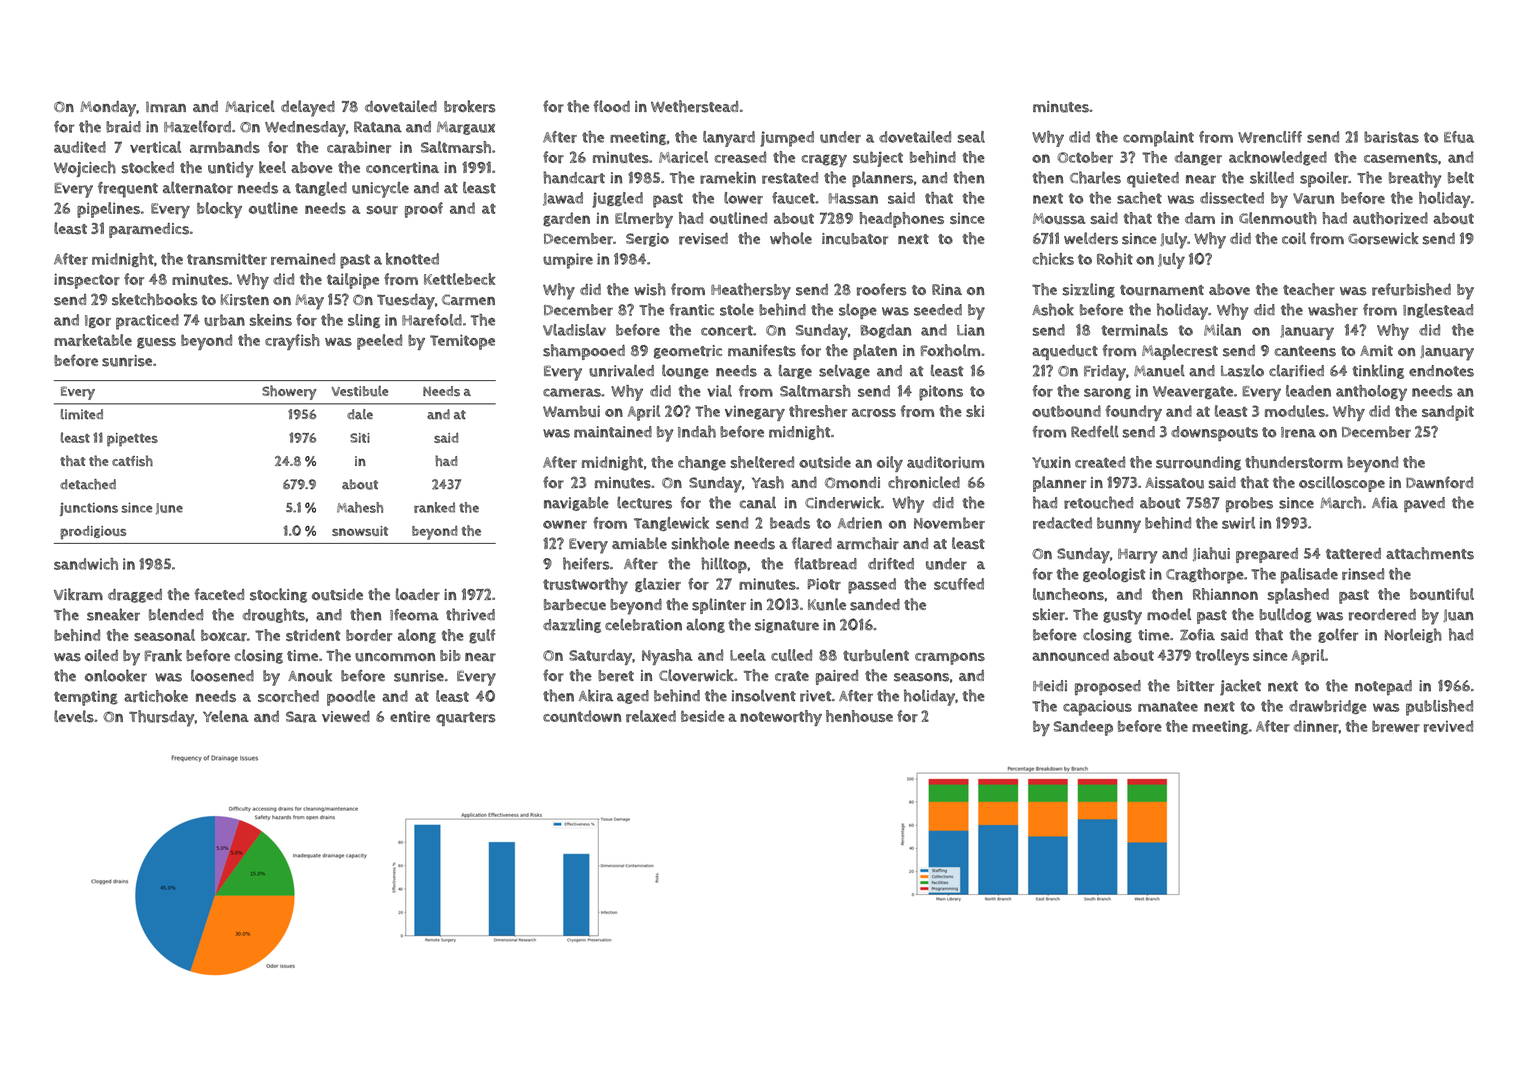 The height and width of the screenshot is (1080, 1528). I want to click on limited, so click(82, 414).
